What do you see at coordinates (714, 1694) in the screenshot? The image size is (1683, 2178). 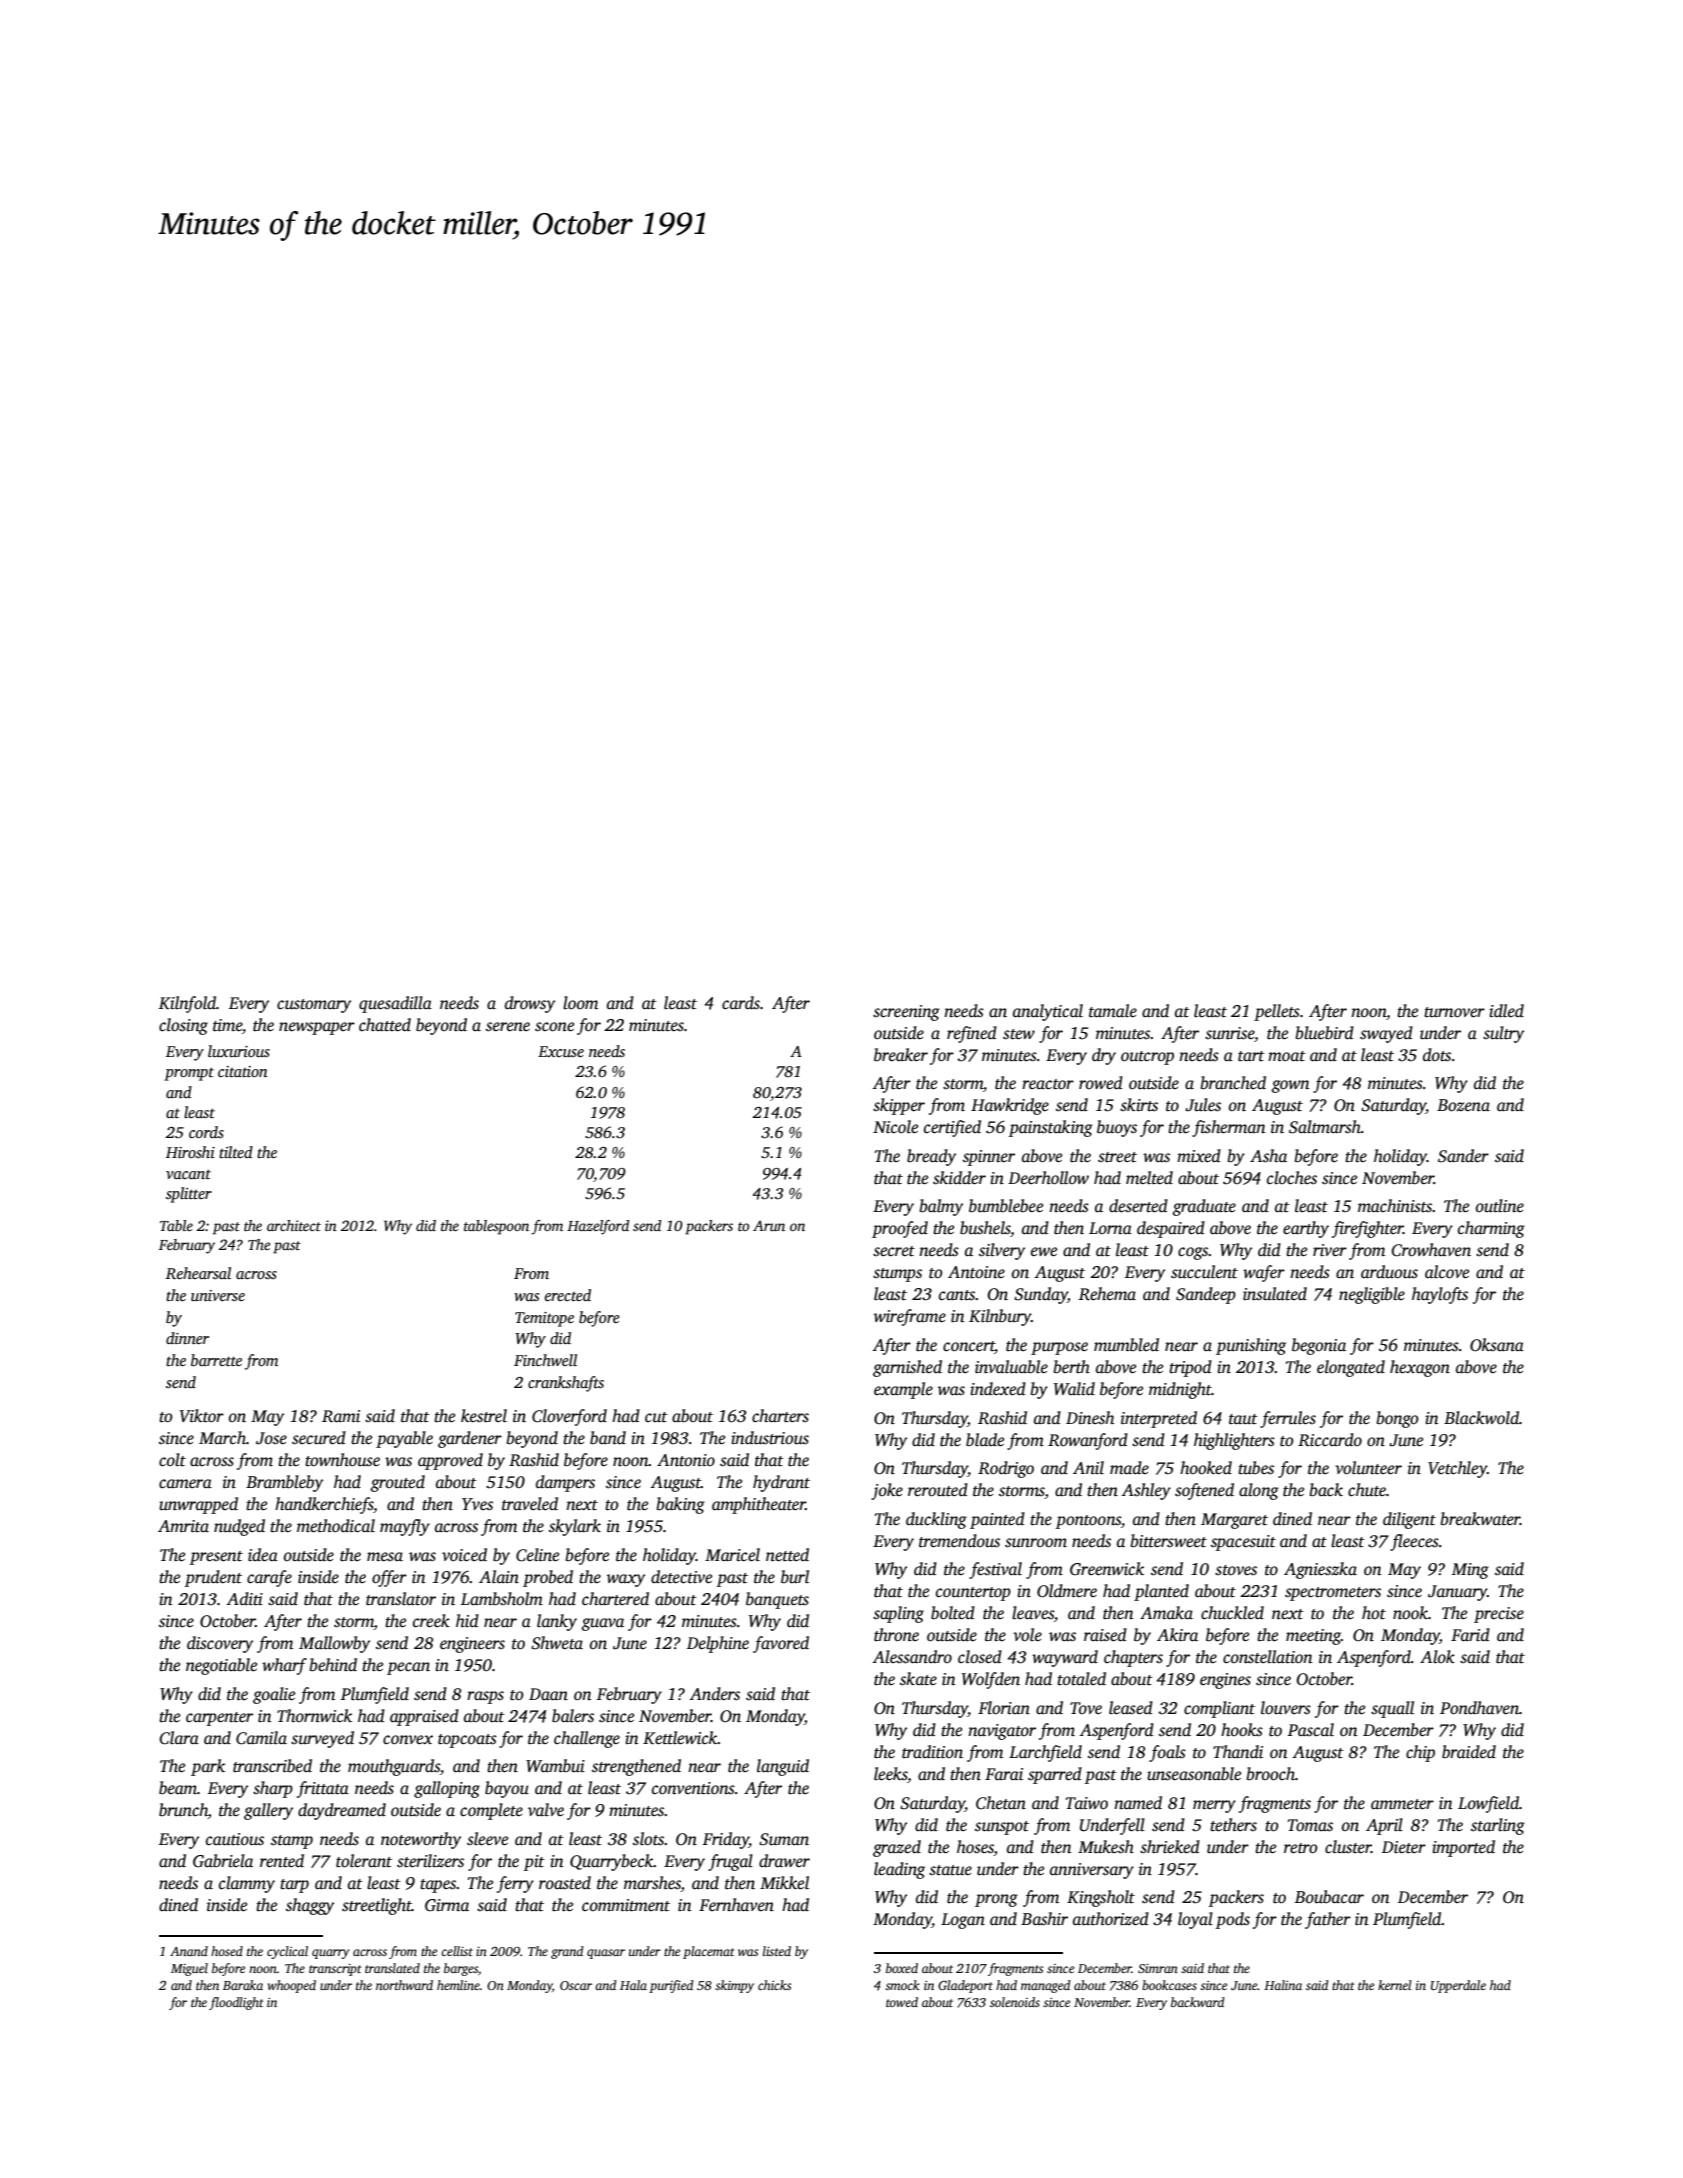 I see `Anders` at bounding box center [714, 1694].
